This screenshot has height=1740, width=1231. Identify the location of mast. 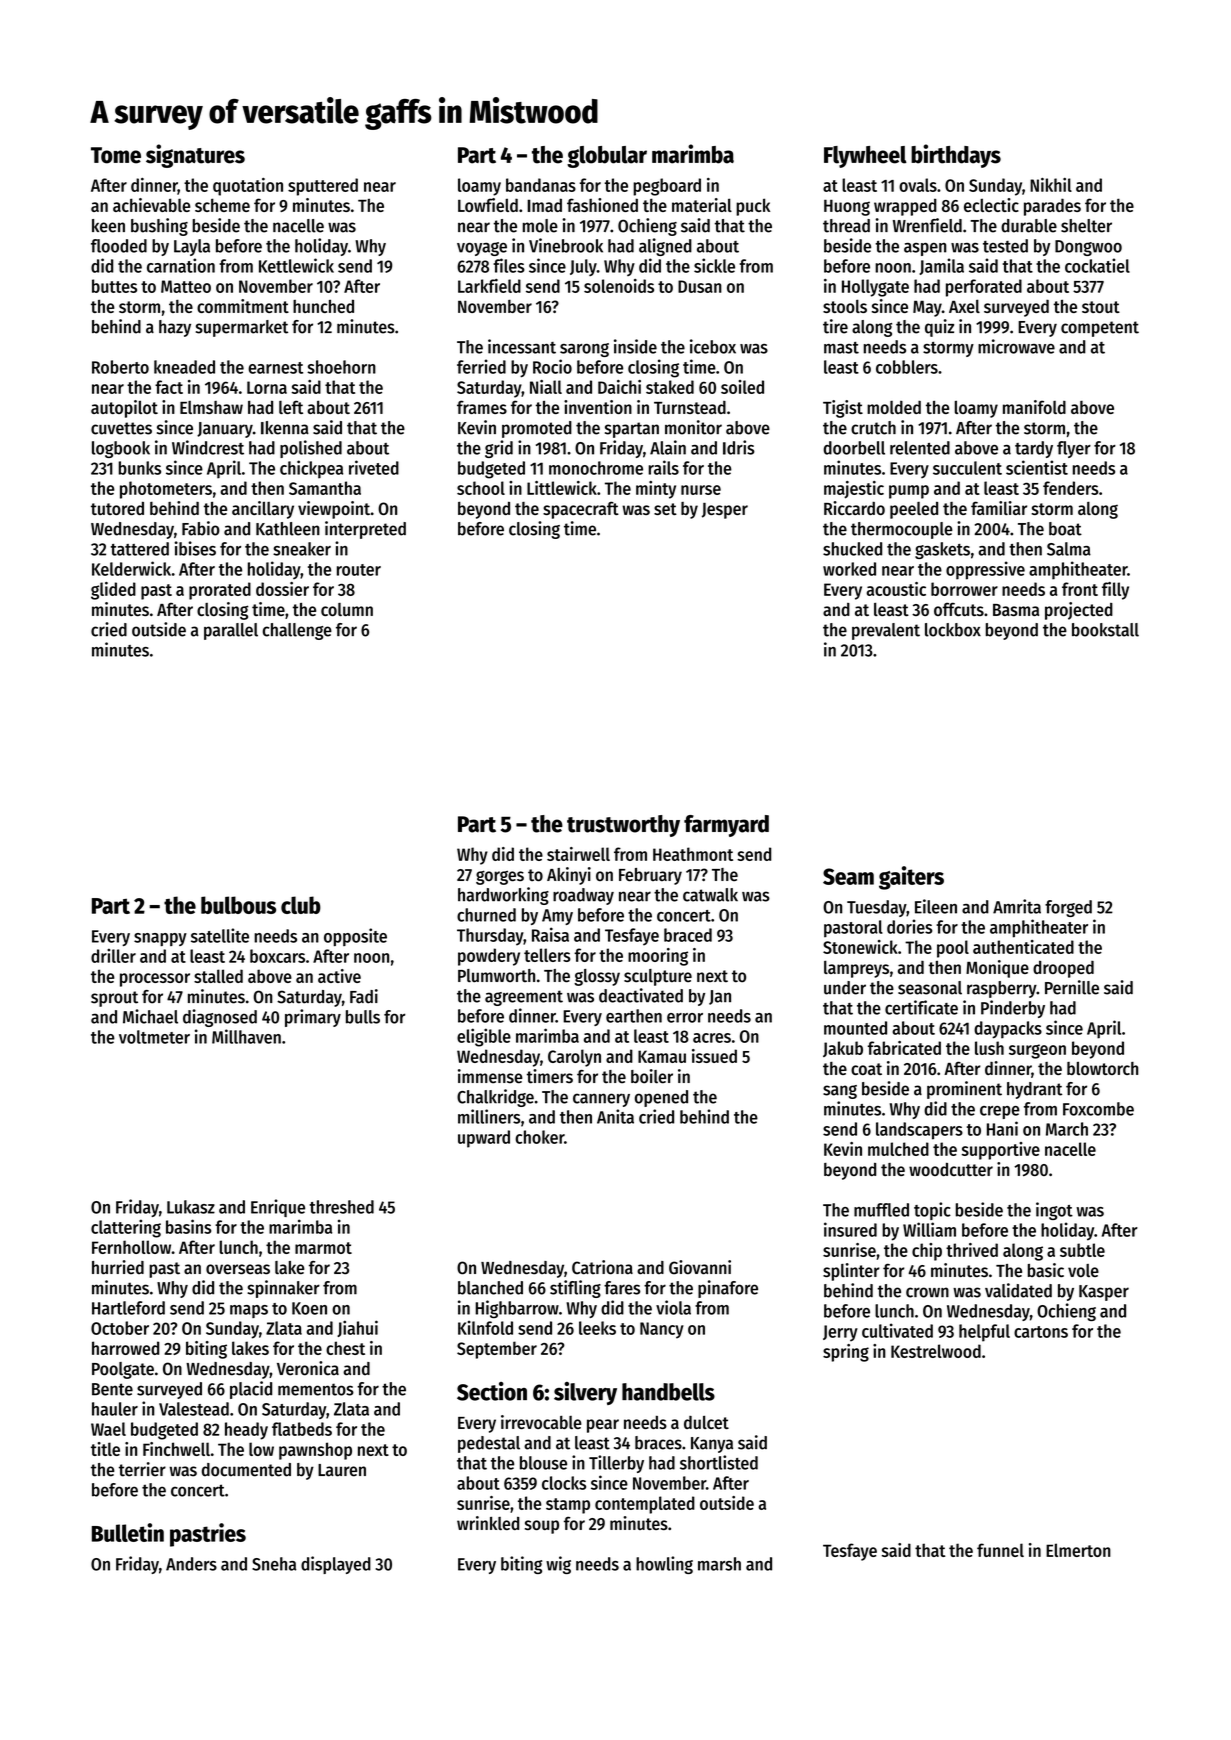
(841, 348).
